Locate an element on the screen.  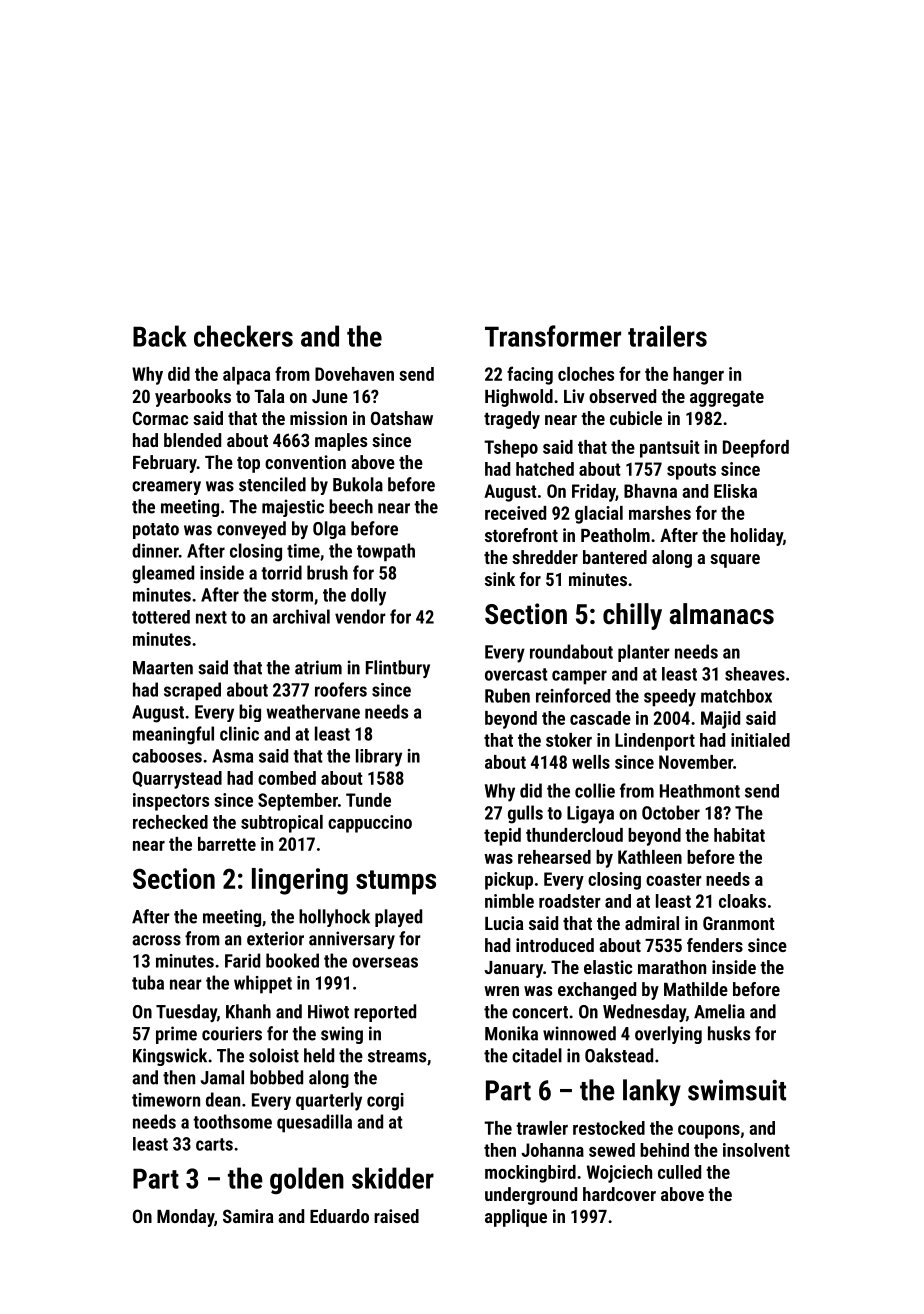
barrette is located at coordinates (227, 844).
